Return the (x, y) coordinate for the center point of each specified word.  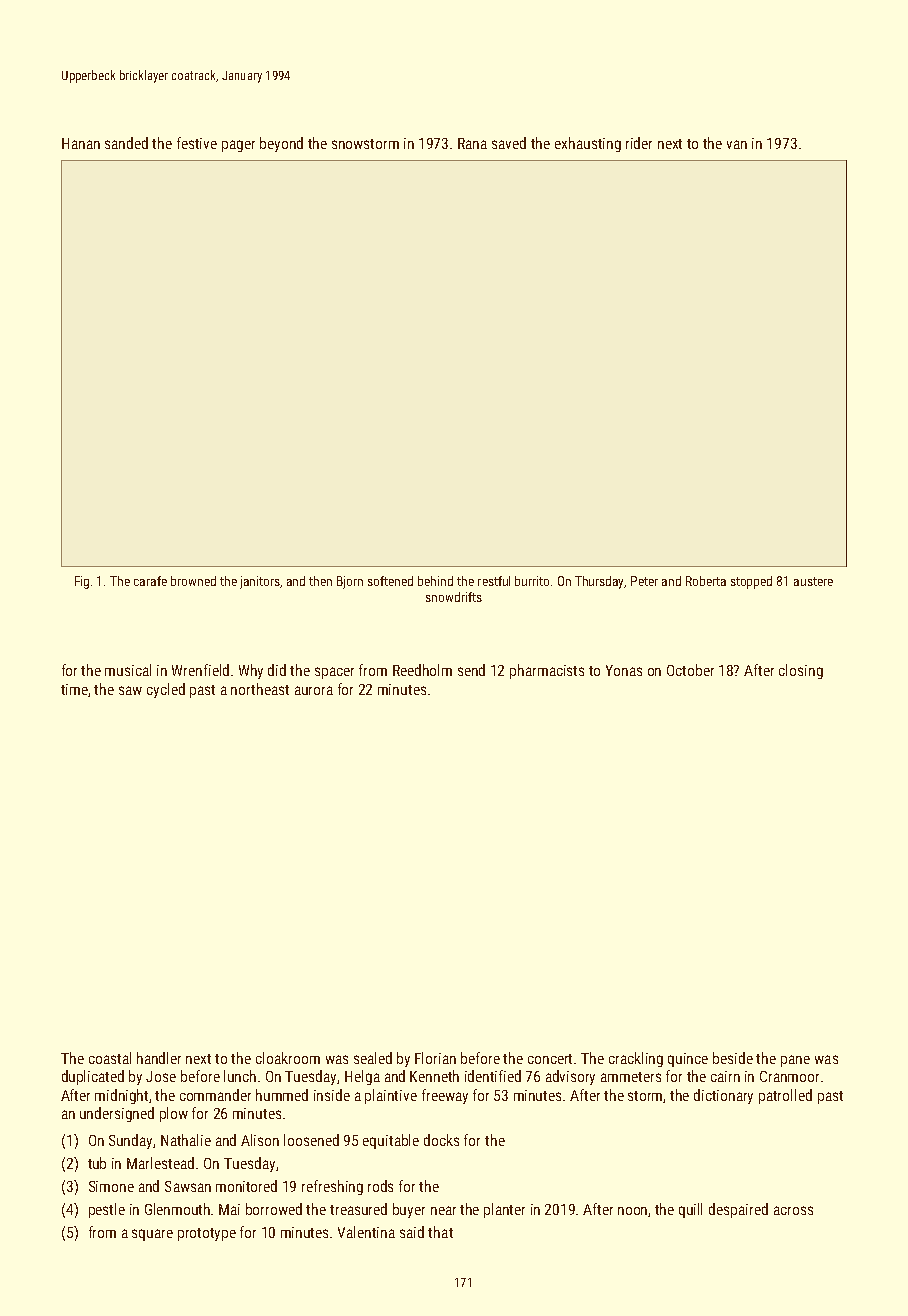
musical (128, 670)
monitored (246, 1186)
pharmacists (547, 671)
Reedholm (422, 670)
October (690, 670)
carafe (150, 581)
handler (159, 1058)
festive (197, 143)
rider (639, 143)
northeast (260, 689)
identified (493, 1076)
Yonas (624, 670)
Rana (472, 143)
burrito (532, 581)
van (737, 144)
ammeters (631, 1077)
